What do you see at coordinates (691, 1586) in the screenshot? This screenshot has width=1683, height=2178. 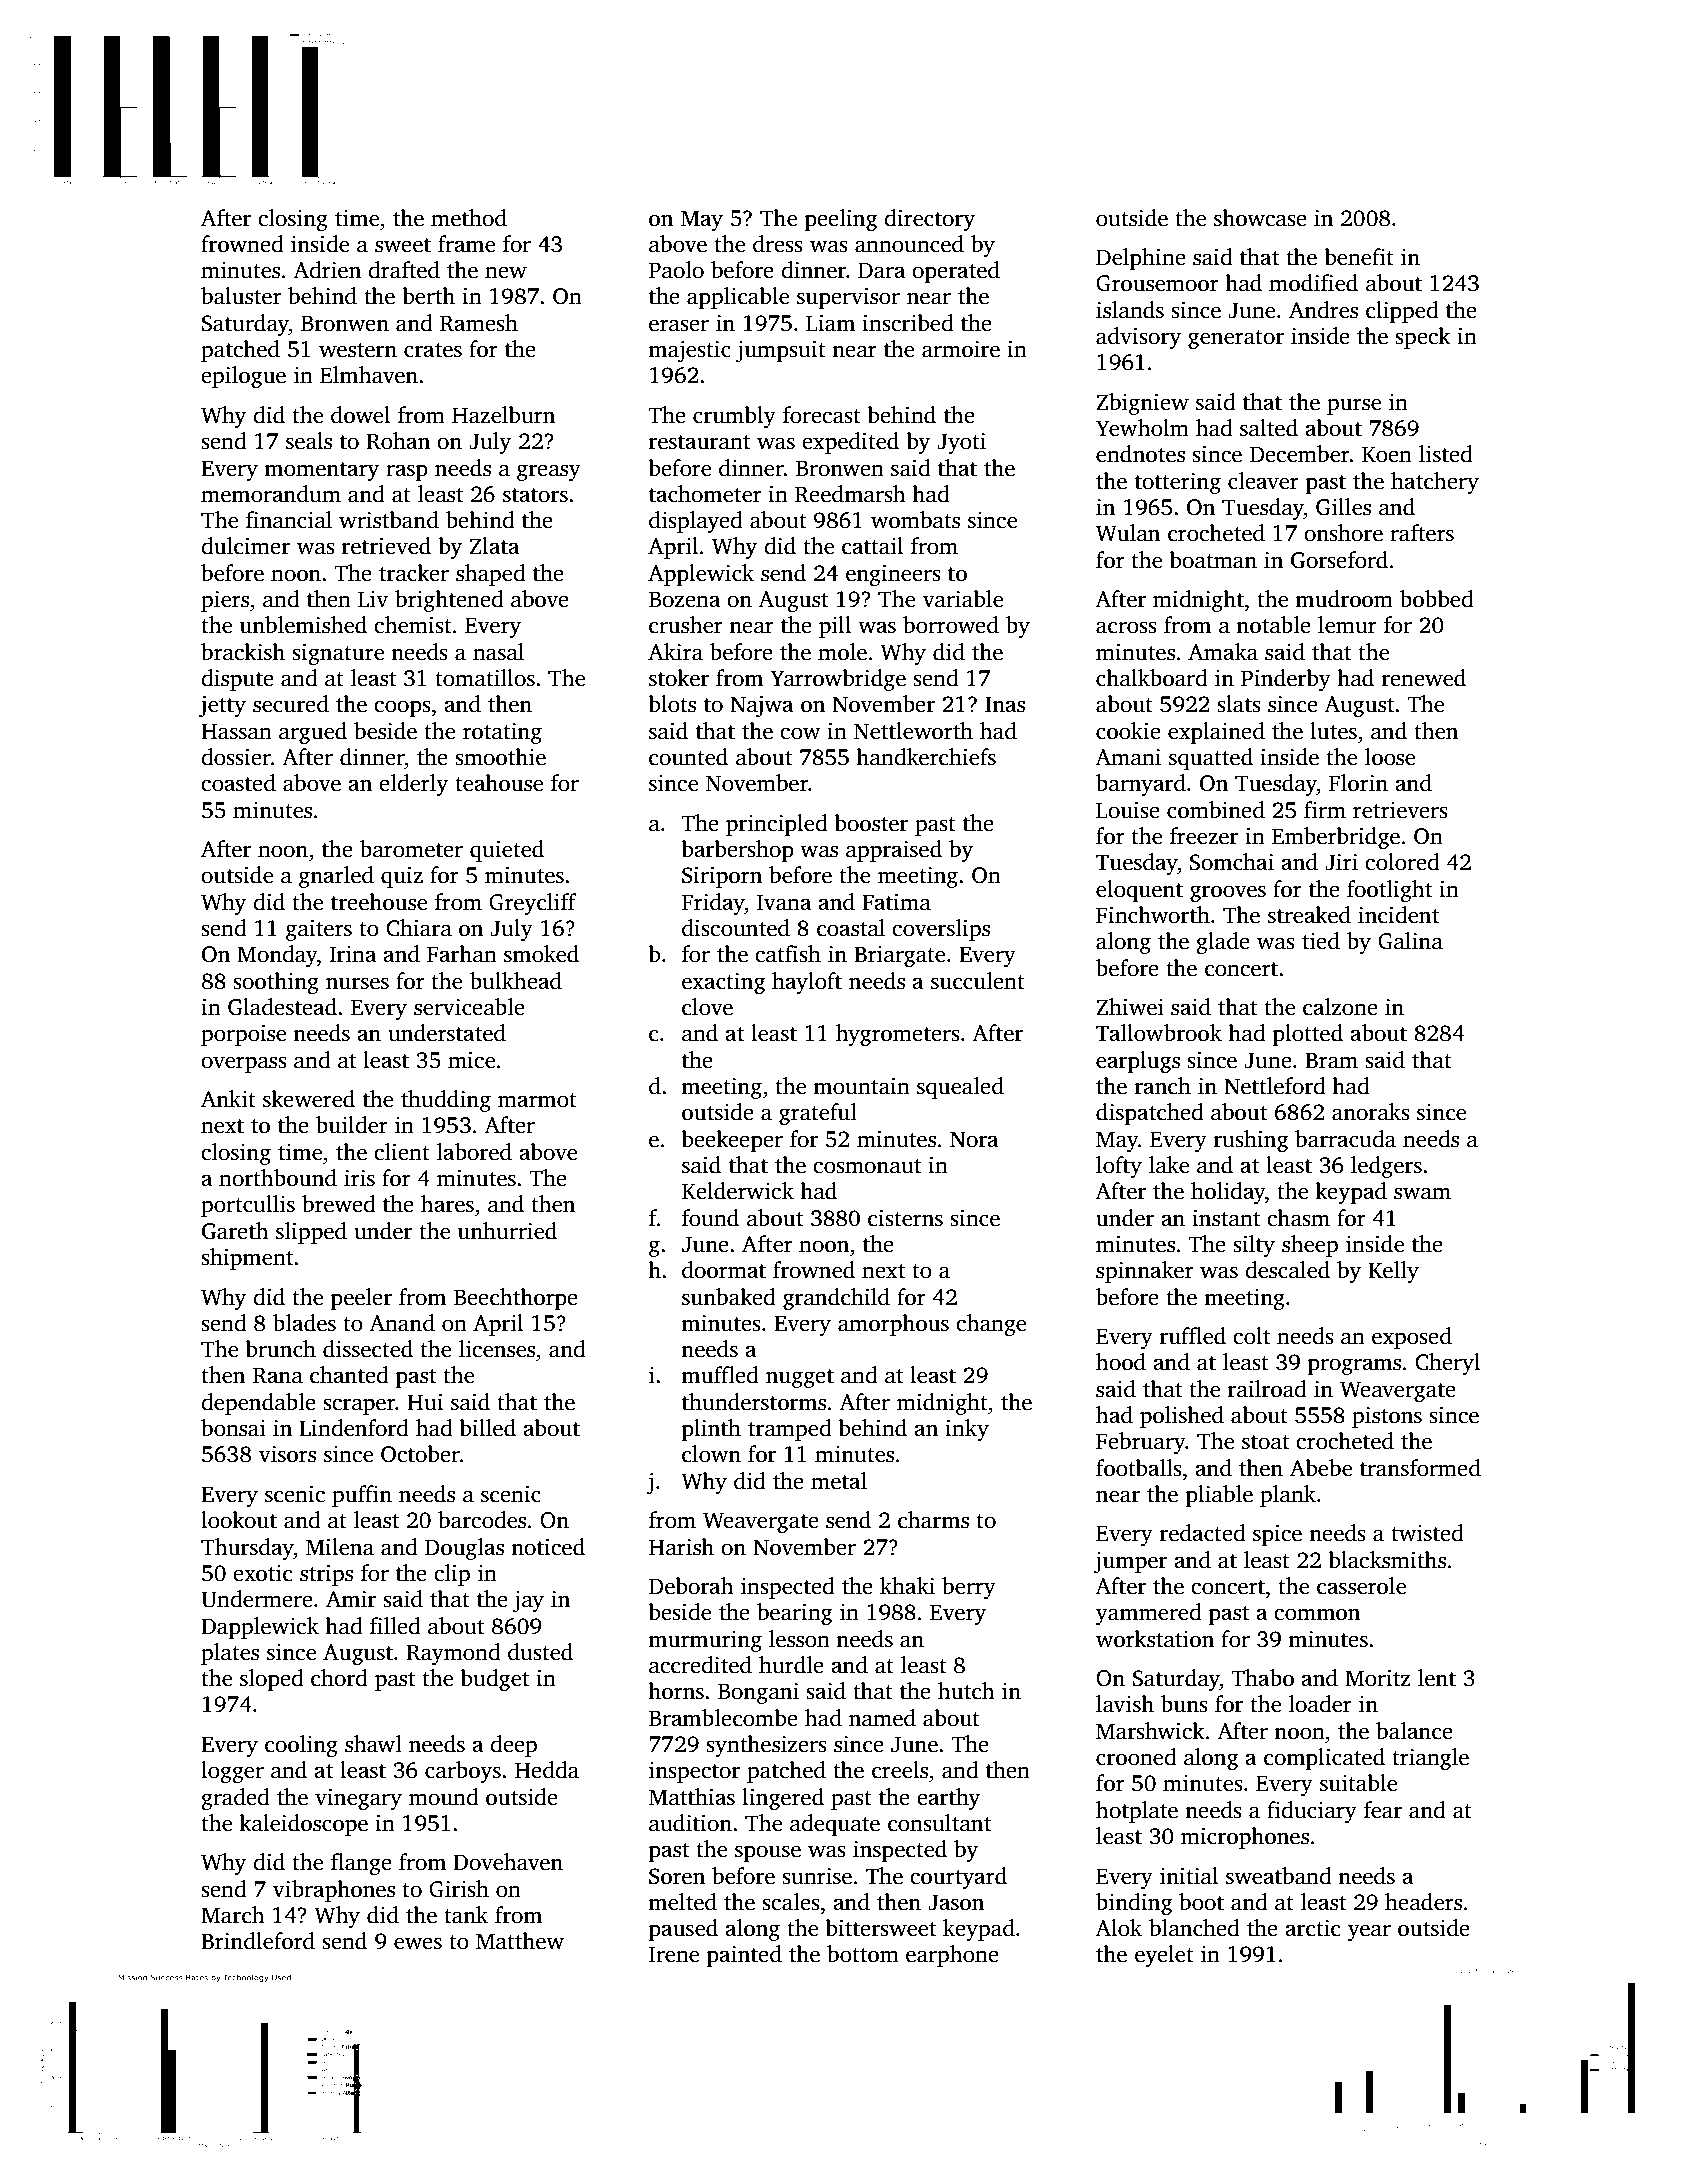 I see `Deborah` at bounding box center [691, 1586].
